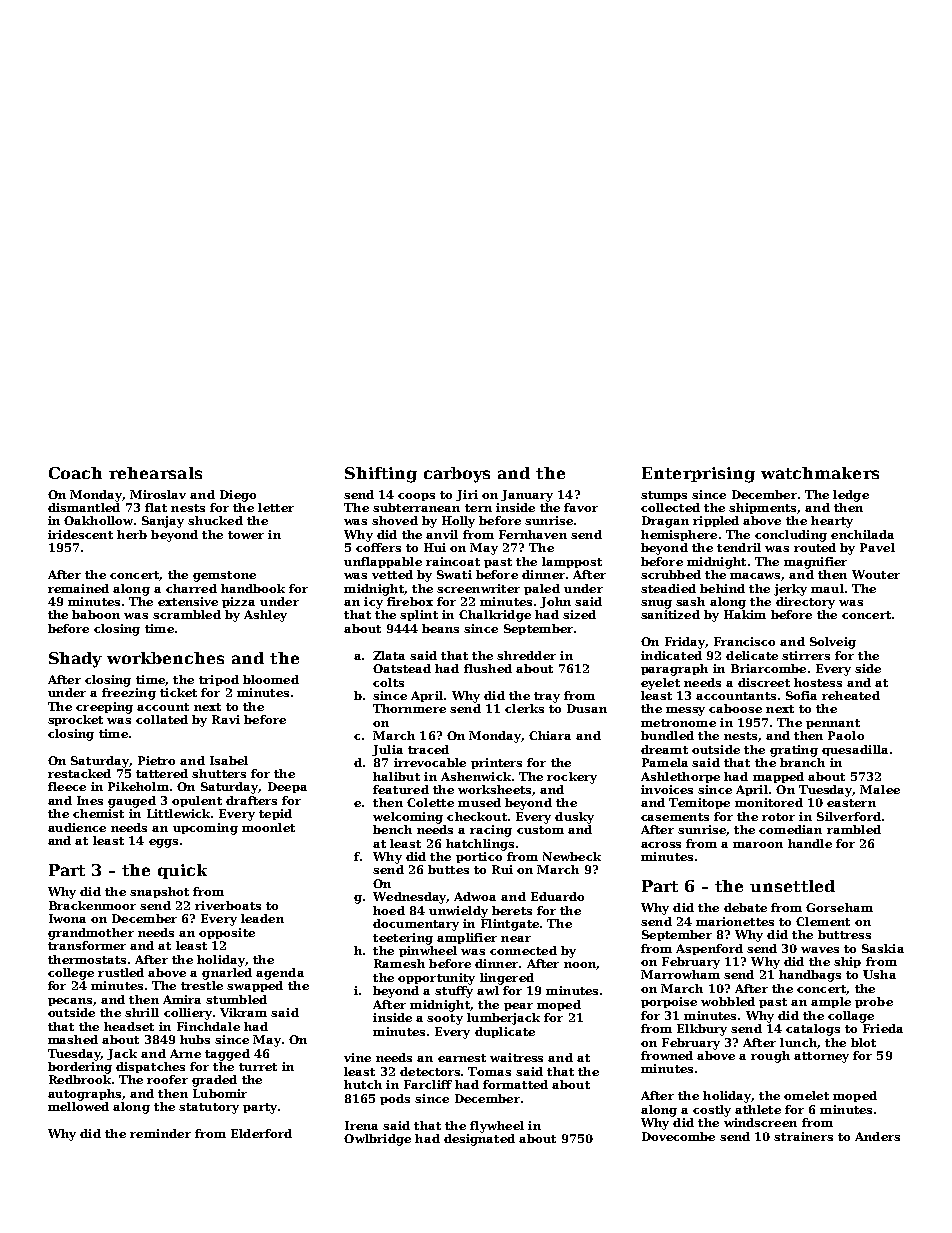 This screenshot has width=952, height=1233. I want to click on reminder, so click(160, 1133).
